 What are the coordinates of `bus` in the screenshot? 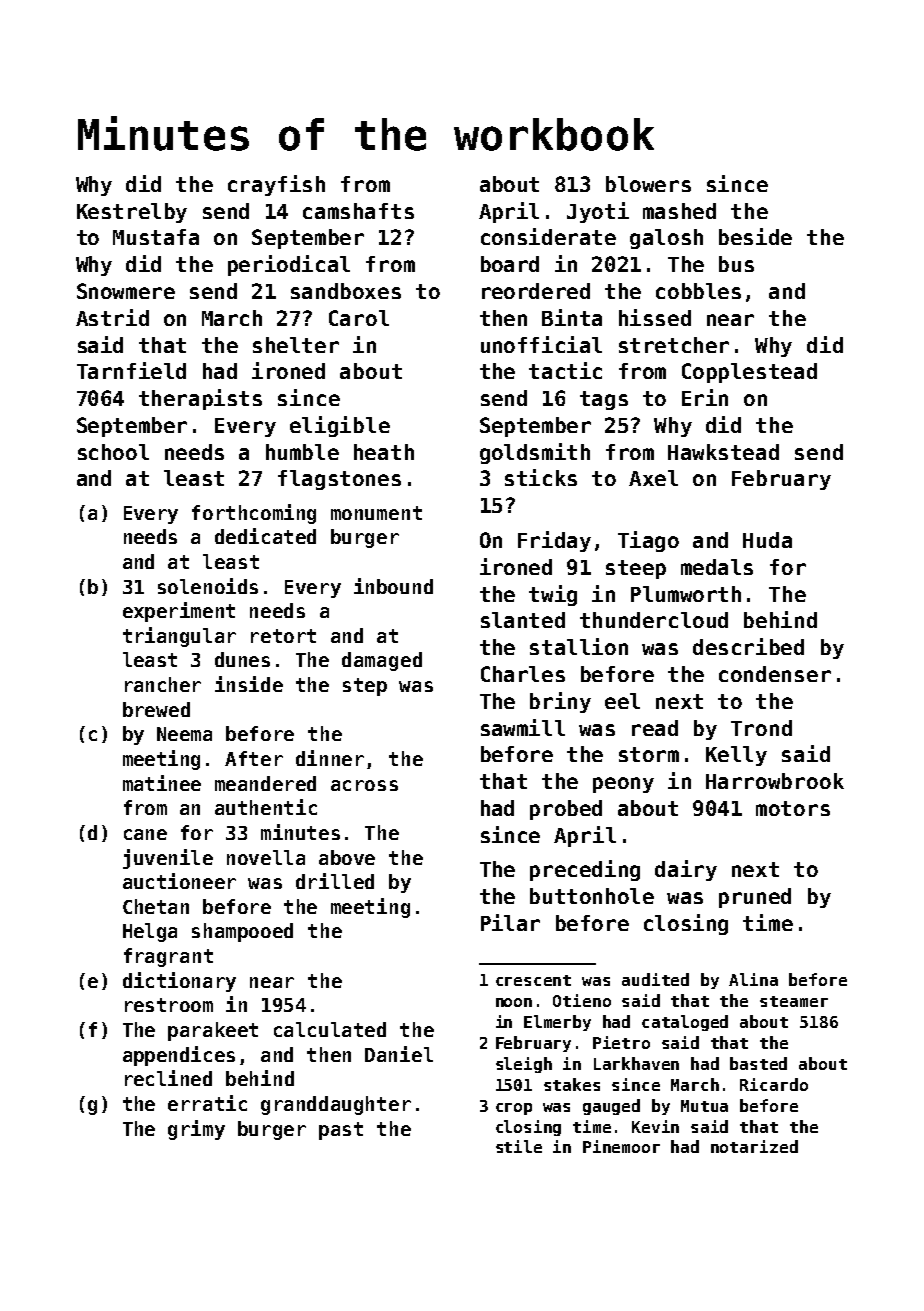 It's located at (736, 264).
